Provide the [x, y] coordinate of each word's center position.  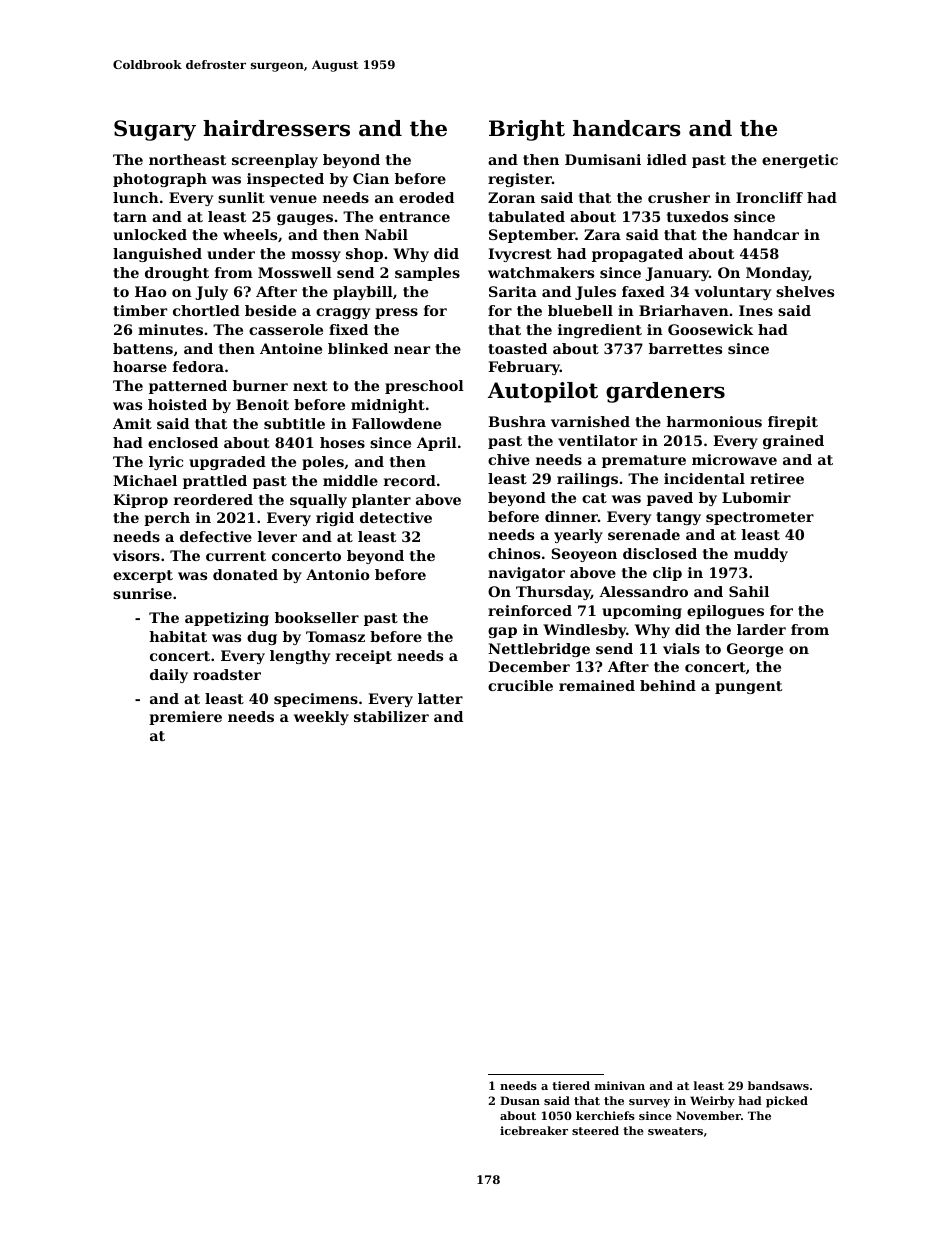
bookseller [317, 617]
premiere [185, 718]
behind [668, 685]
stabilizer [391, 716]
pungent [748, 687]
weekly [321, 718]
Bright [527, 130]
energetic [800, 161]
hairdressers [276, 128]
